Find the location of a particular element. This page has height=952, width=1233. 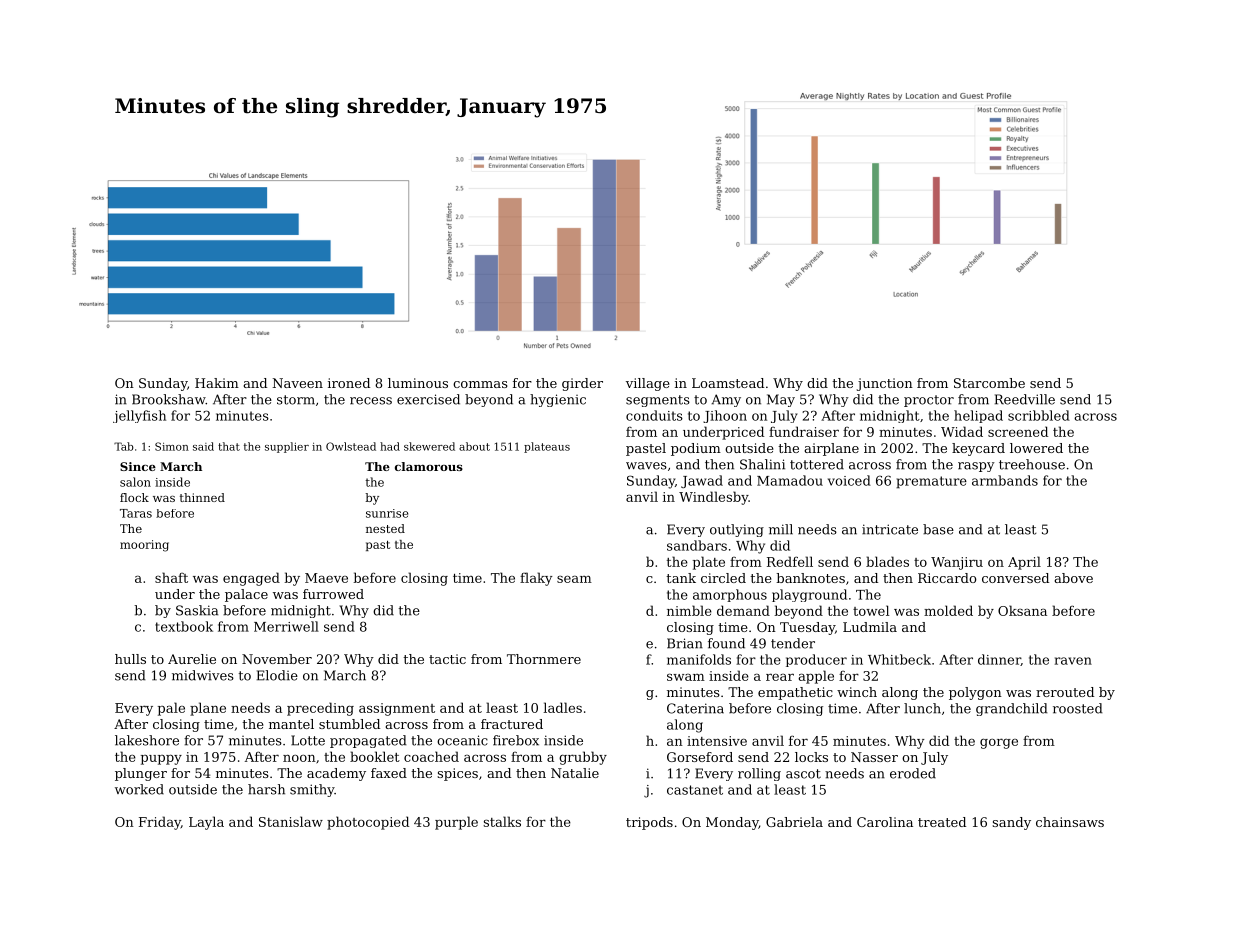

nested is located at coordinates (385, 528).
